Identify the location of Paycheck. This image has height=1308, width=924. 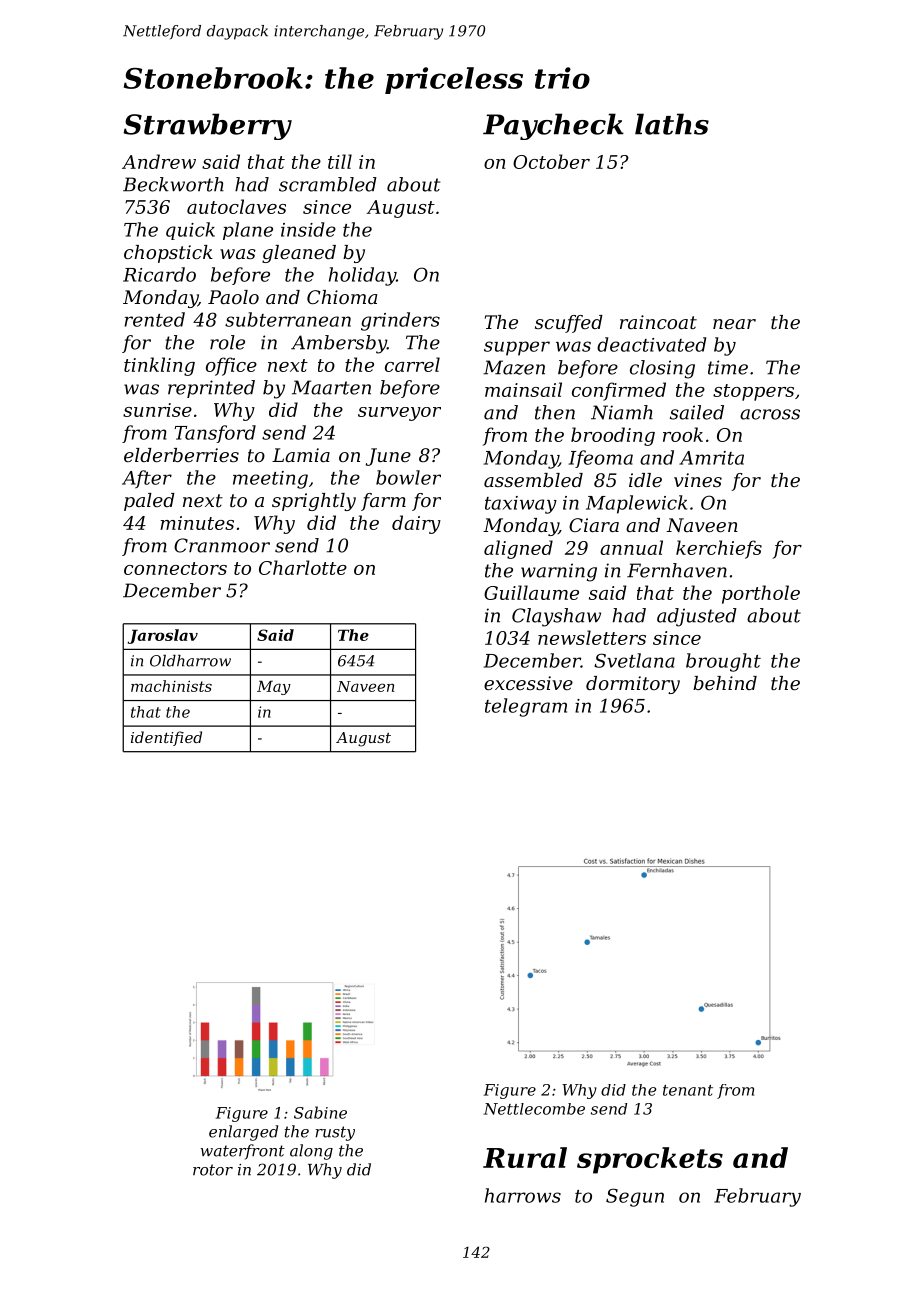
(553, 126).
